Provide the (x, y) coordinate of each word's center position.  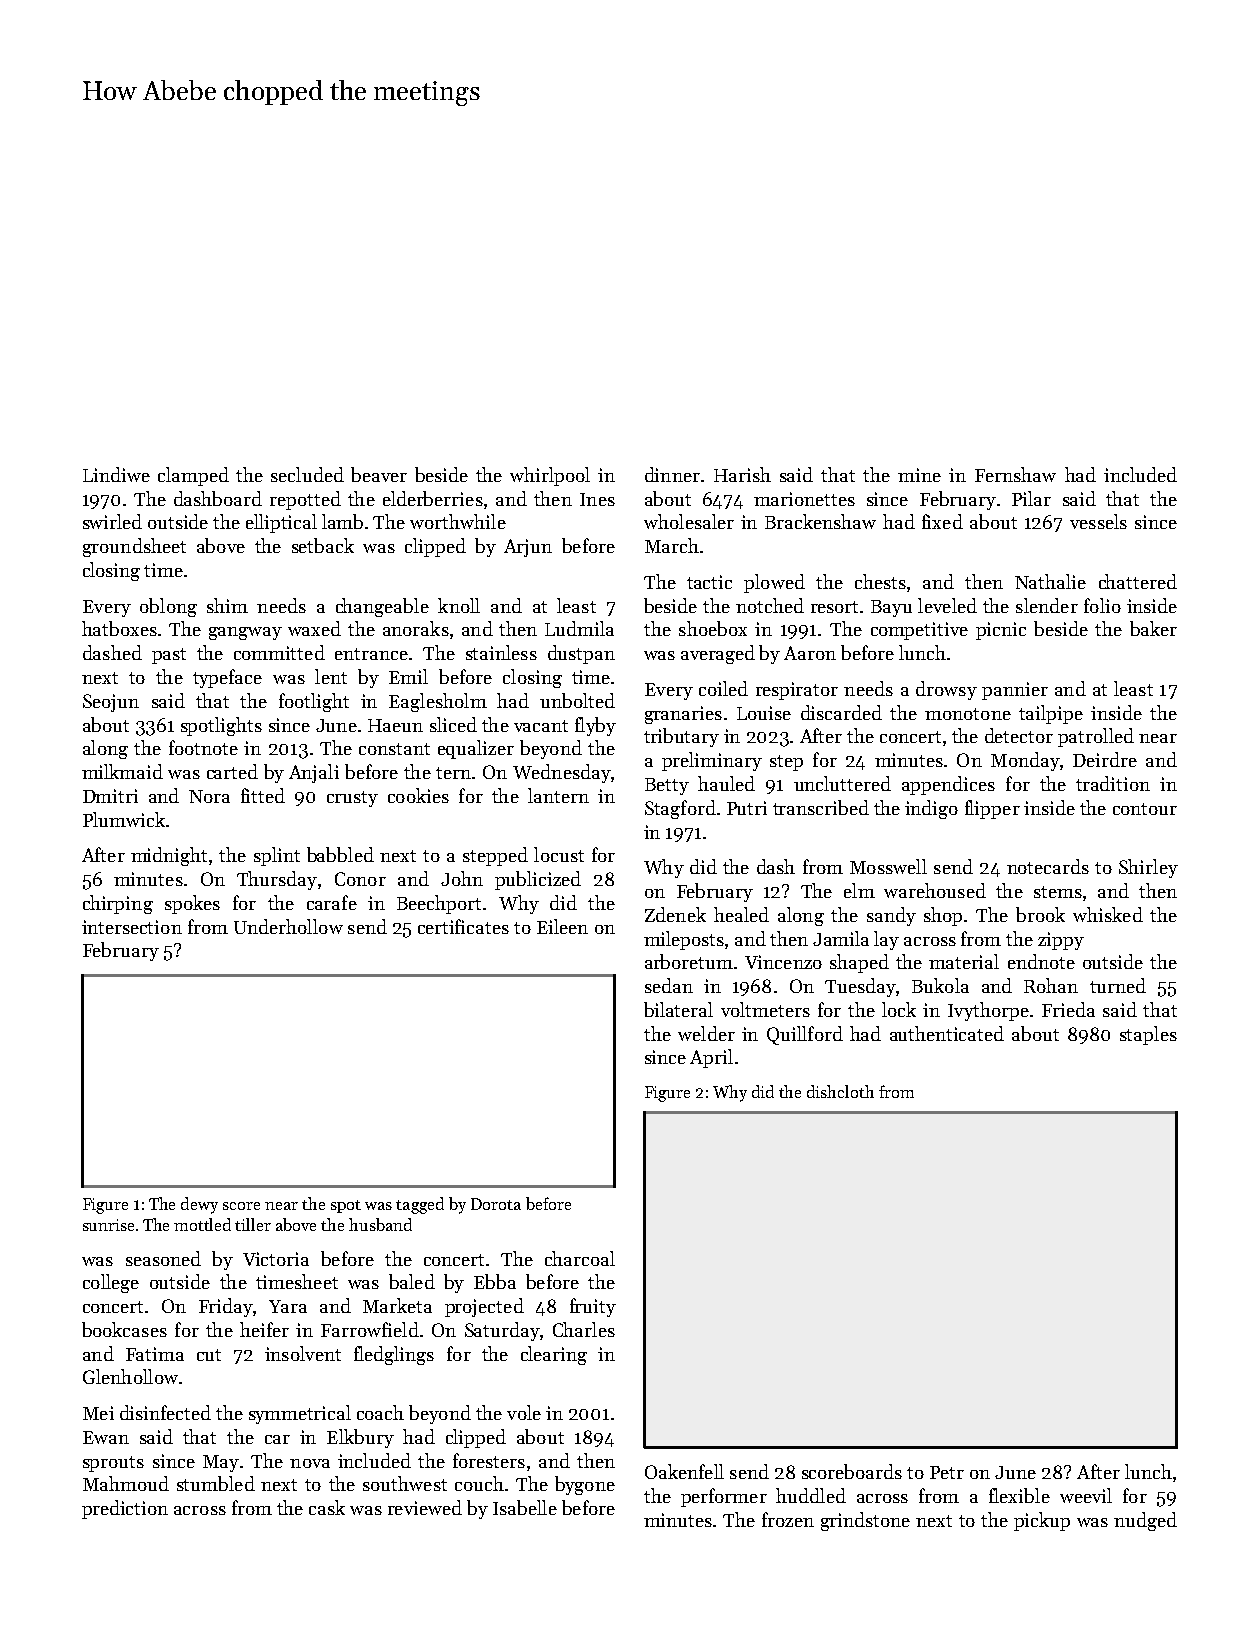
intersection (132, 927)
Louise (764, 713)
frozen (788, 1519)
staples (1148, 1035)
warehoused (935, 890)
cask (327, 1507)
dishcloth (840, 1091)
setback (323, 545)
